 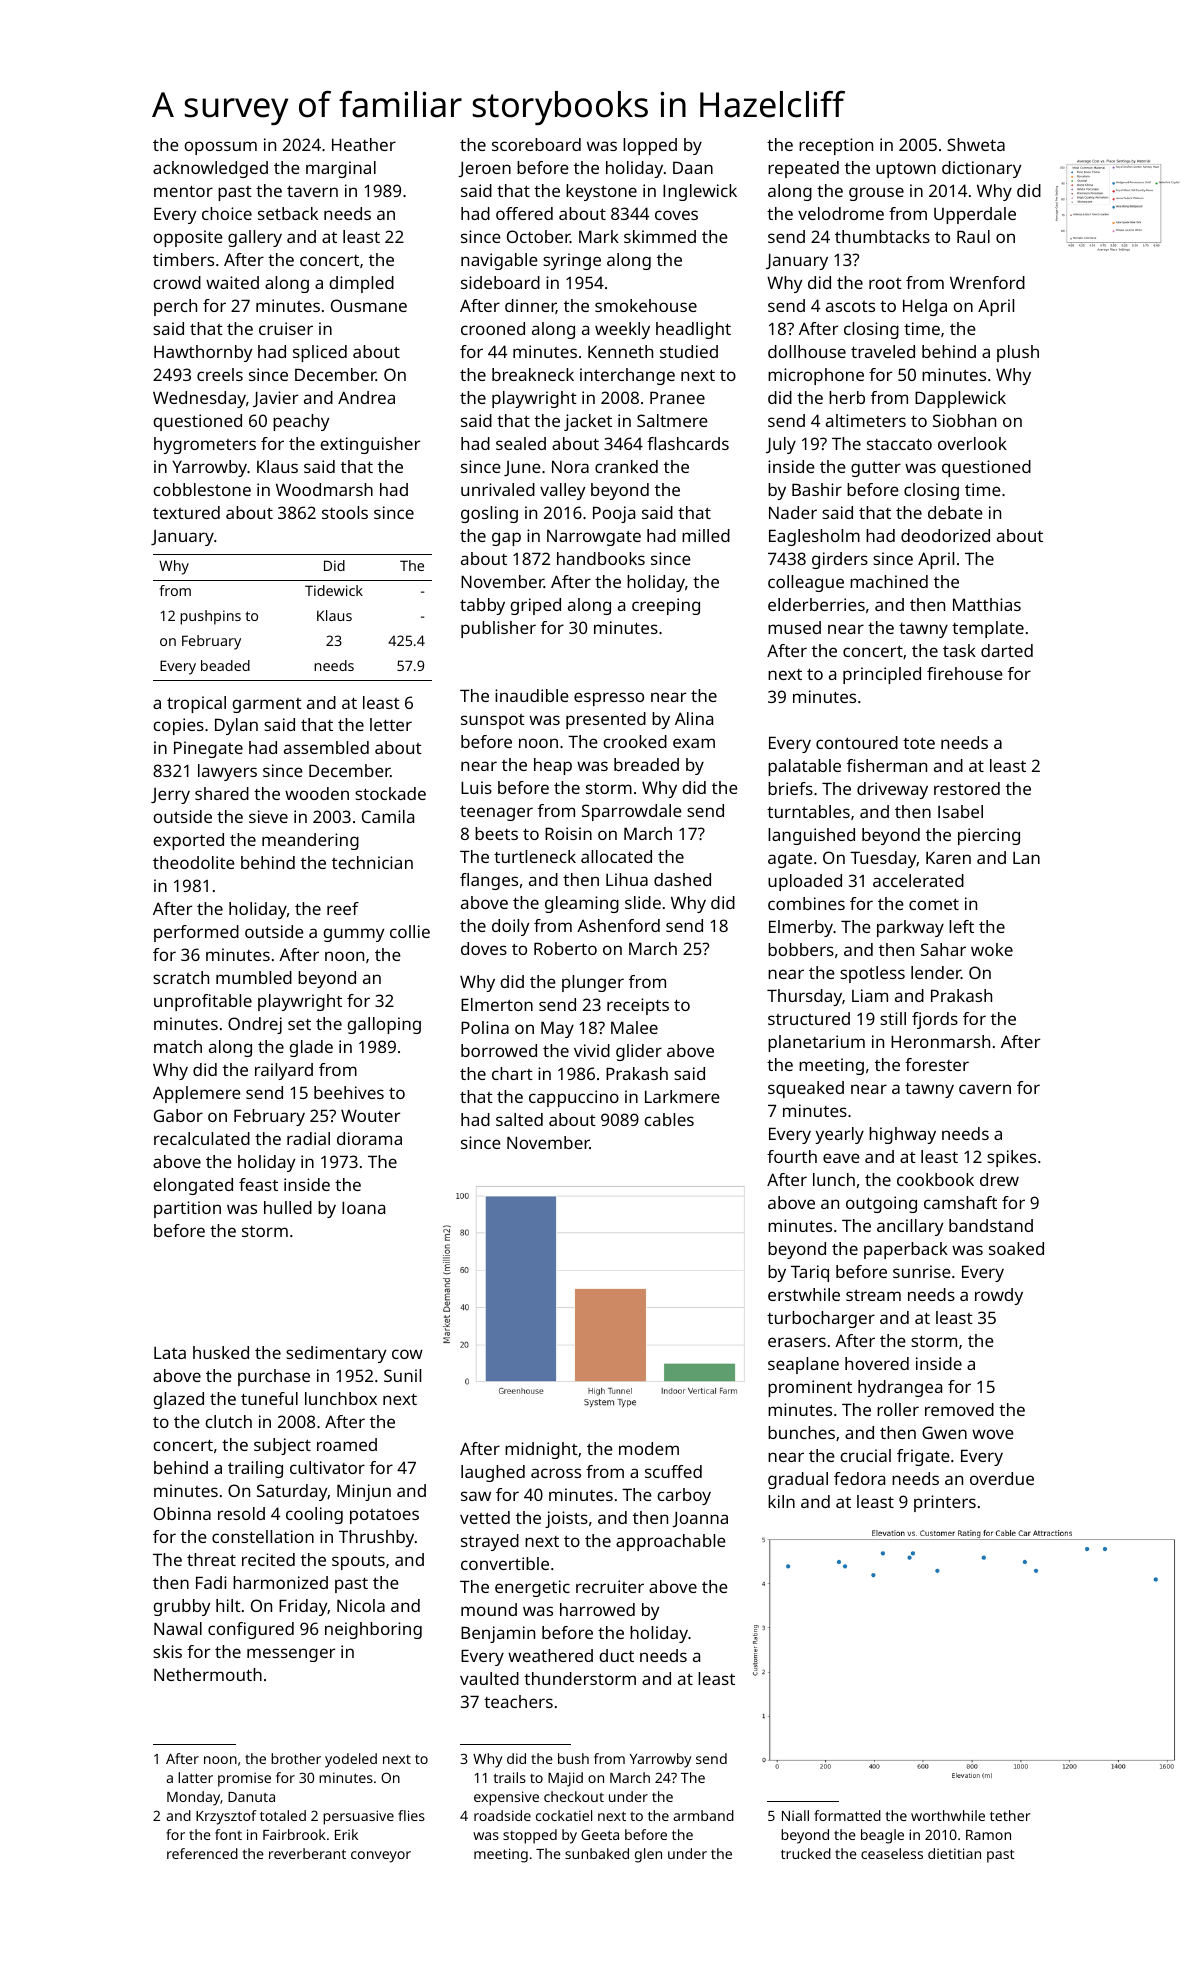 What do you see at coordinates (806, 583) in the image?
I see `colleague` at bounding box center [806, 583].
